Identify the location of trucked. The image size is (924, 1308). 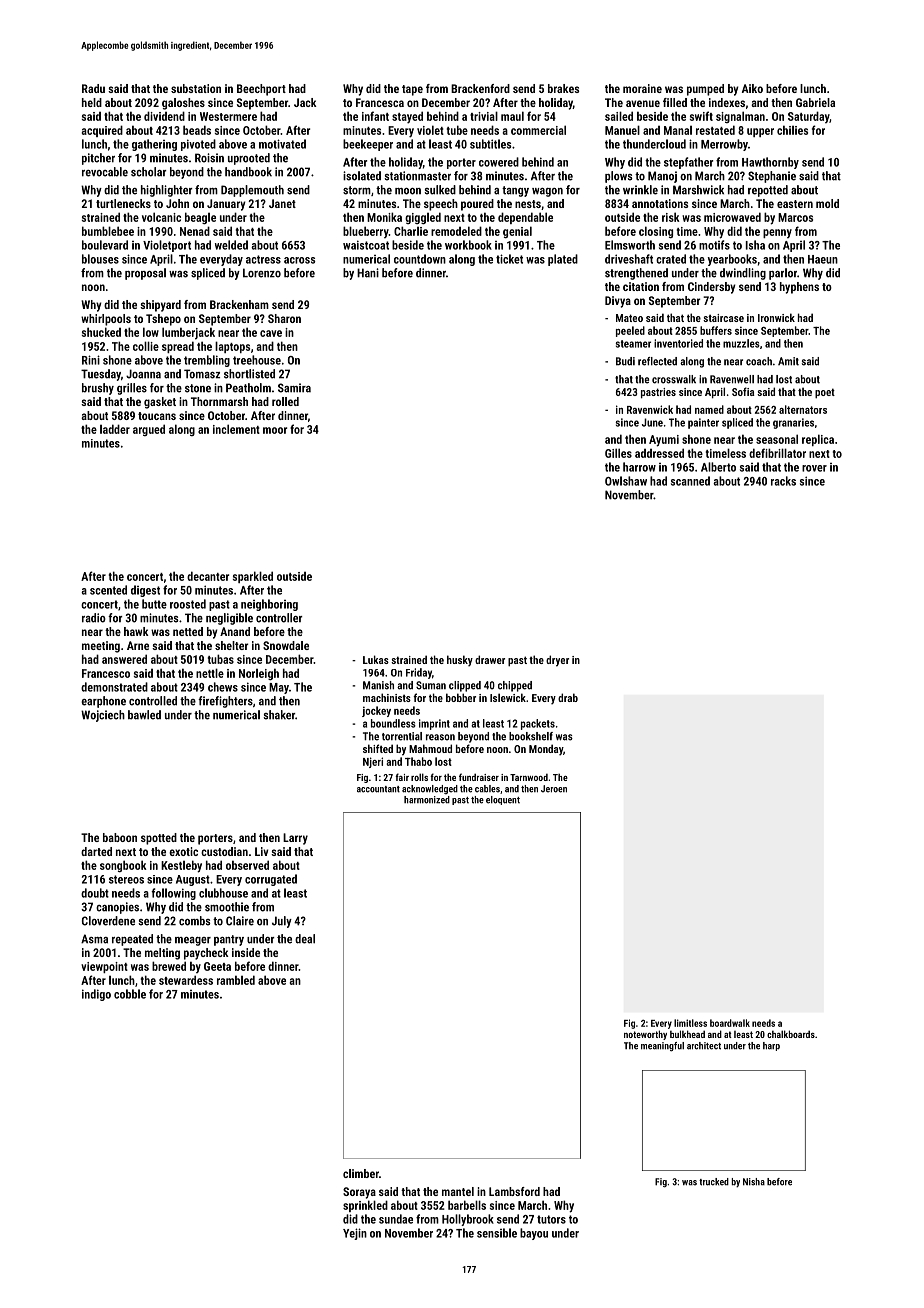
(714, 1182).
